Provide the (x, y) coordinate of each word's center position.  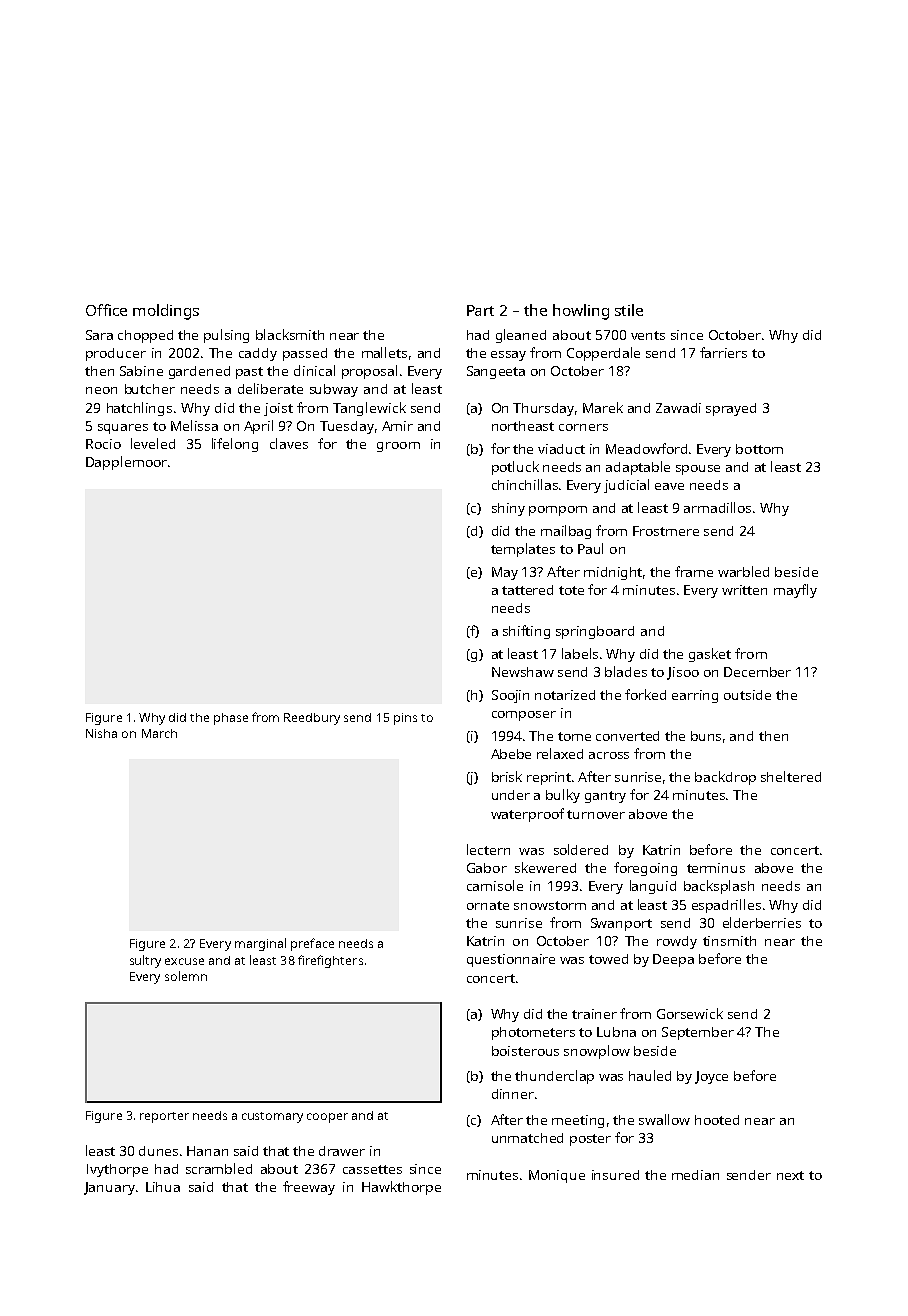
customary (272, 1117)
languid (653, 887)
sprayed (731, 409)
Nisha (101, 733)
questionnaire (511, 960)
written (744, 590)
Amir (397, 426)
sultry (145, 961)
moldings (166, 312)
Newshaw (523, 672)
